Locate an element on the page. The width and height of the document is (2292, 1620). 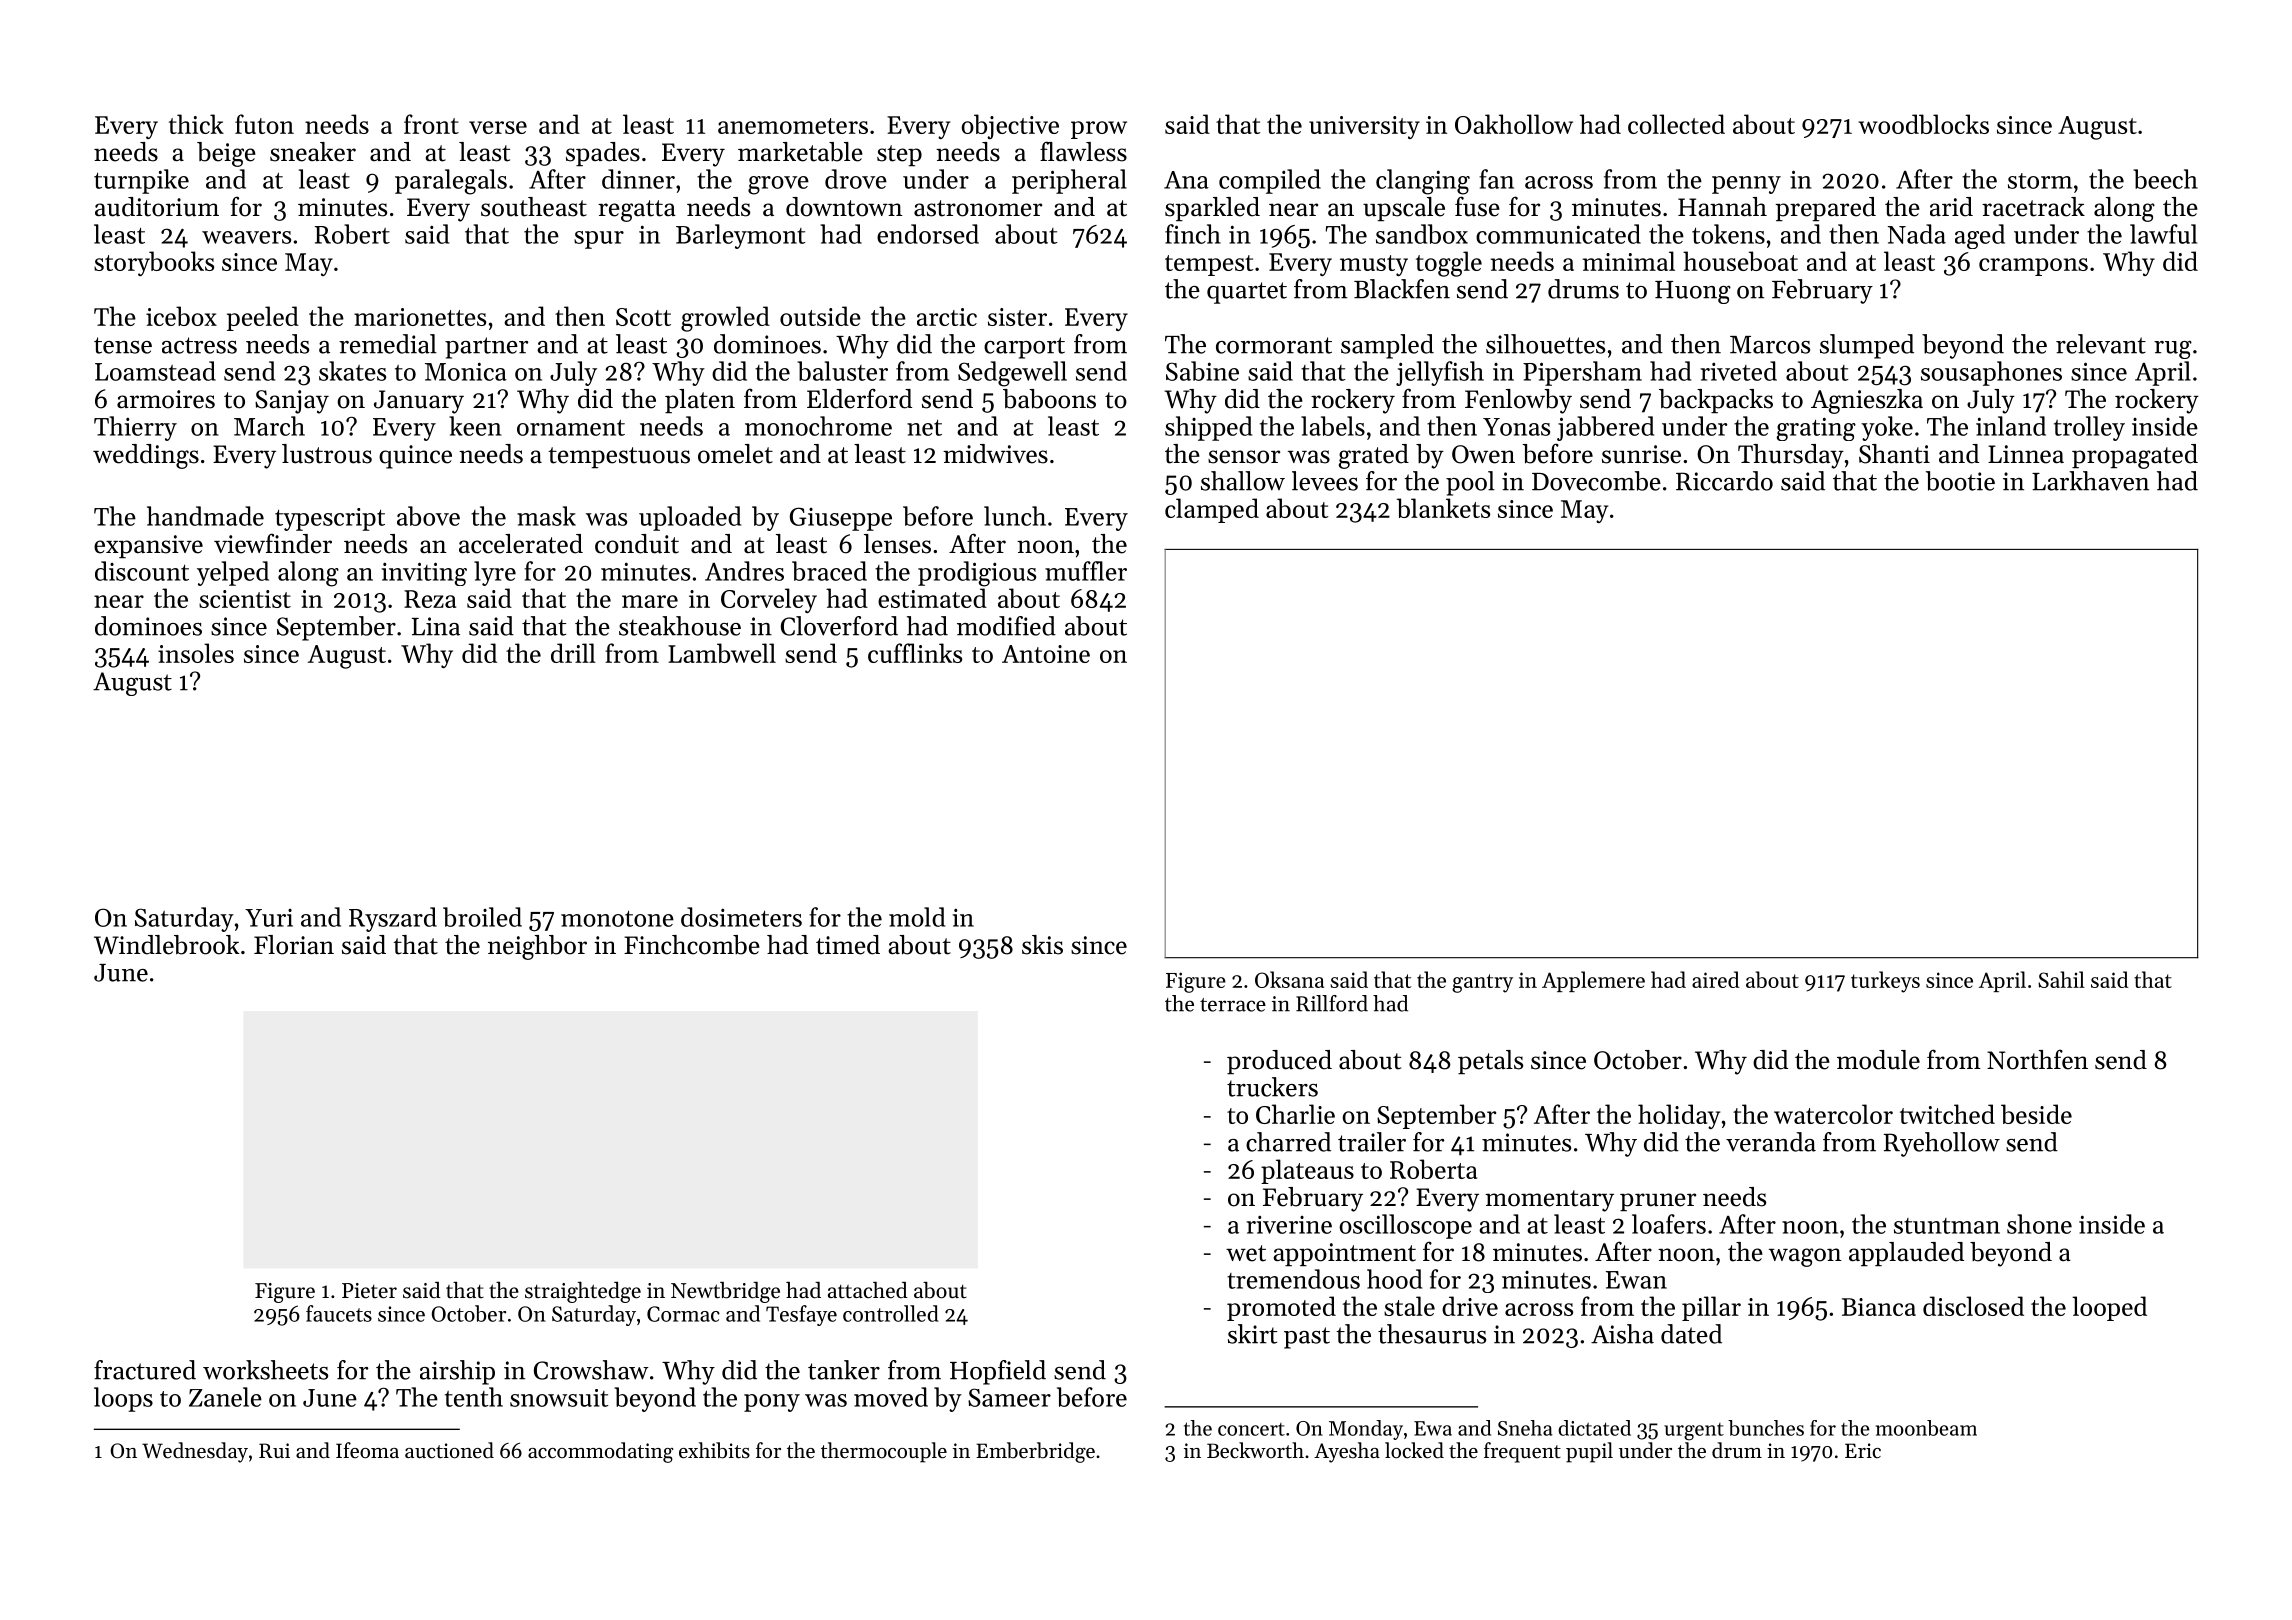
stuntman is located at coordinates (1947, 1226).
